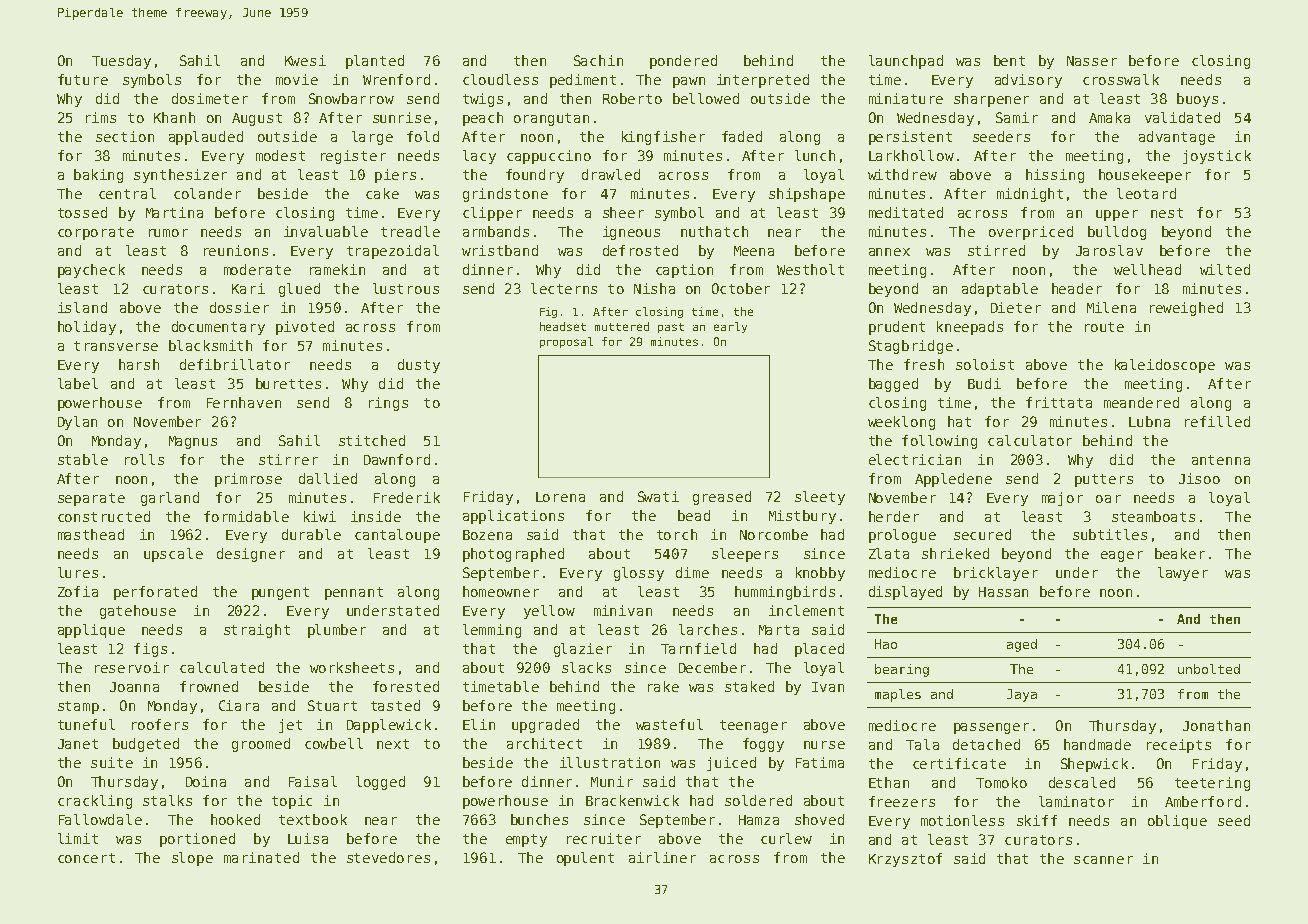  What do you see at coordinates (663, 138) in the screenshot?
I see `kingfisher` at bounding box center [663, 138].
